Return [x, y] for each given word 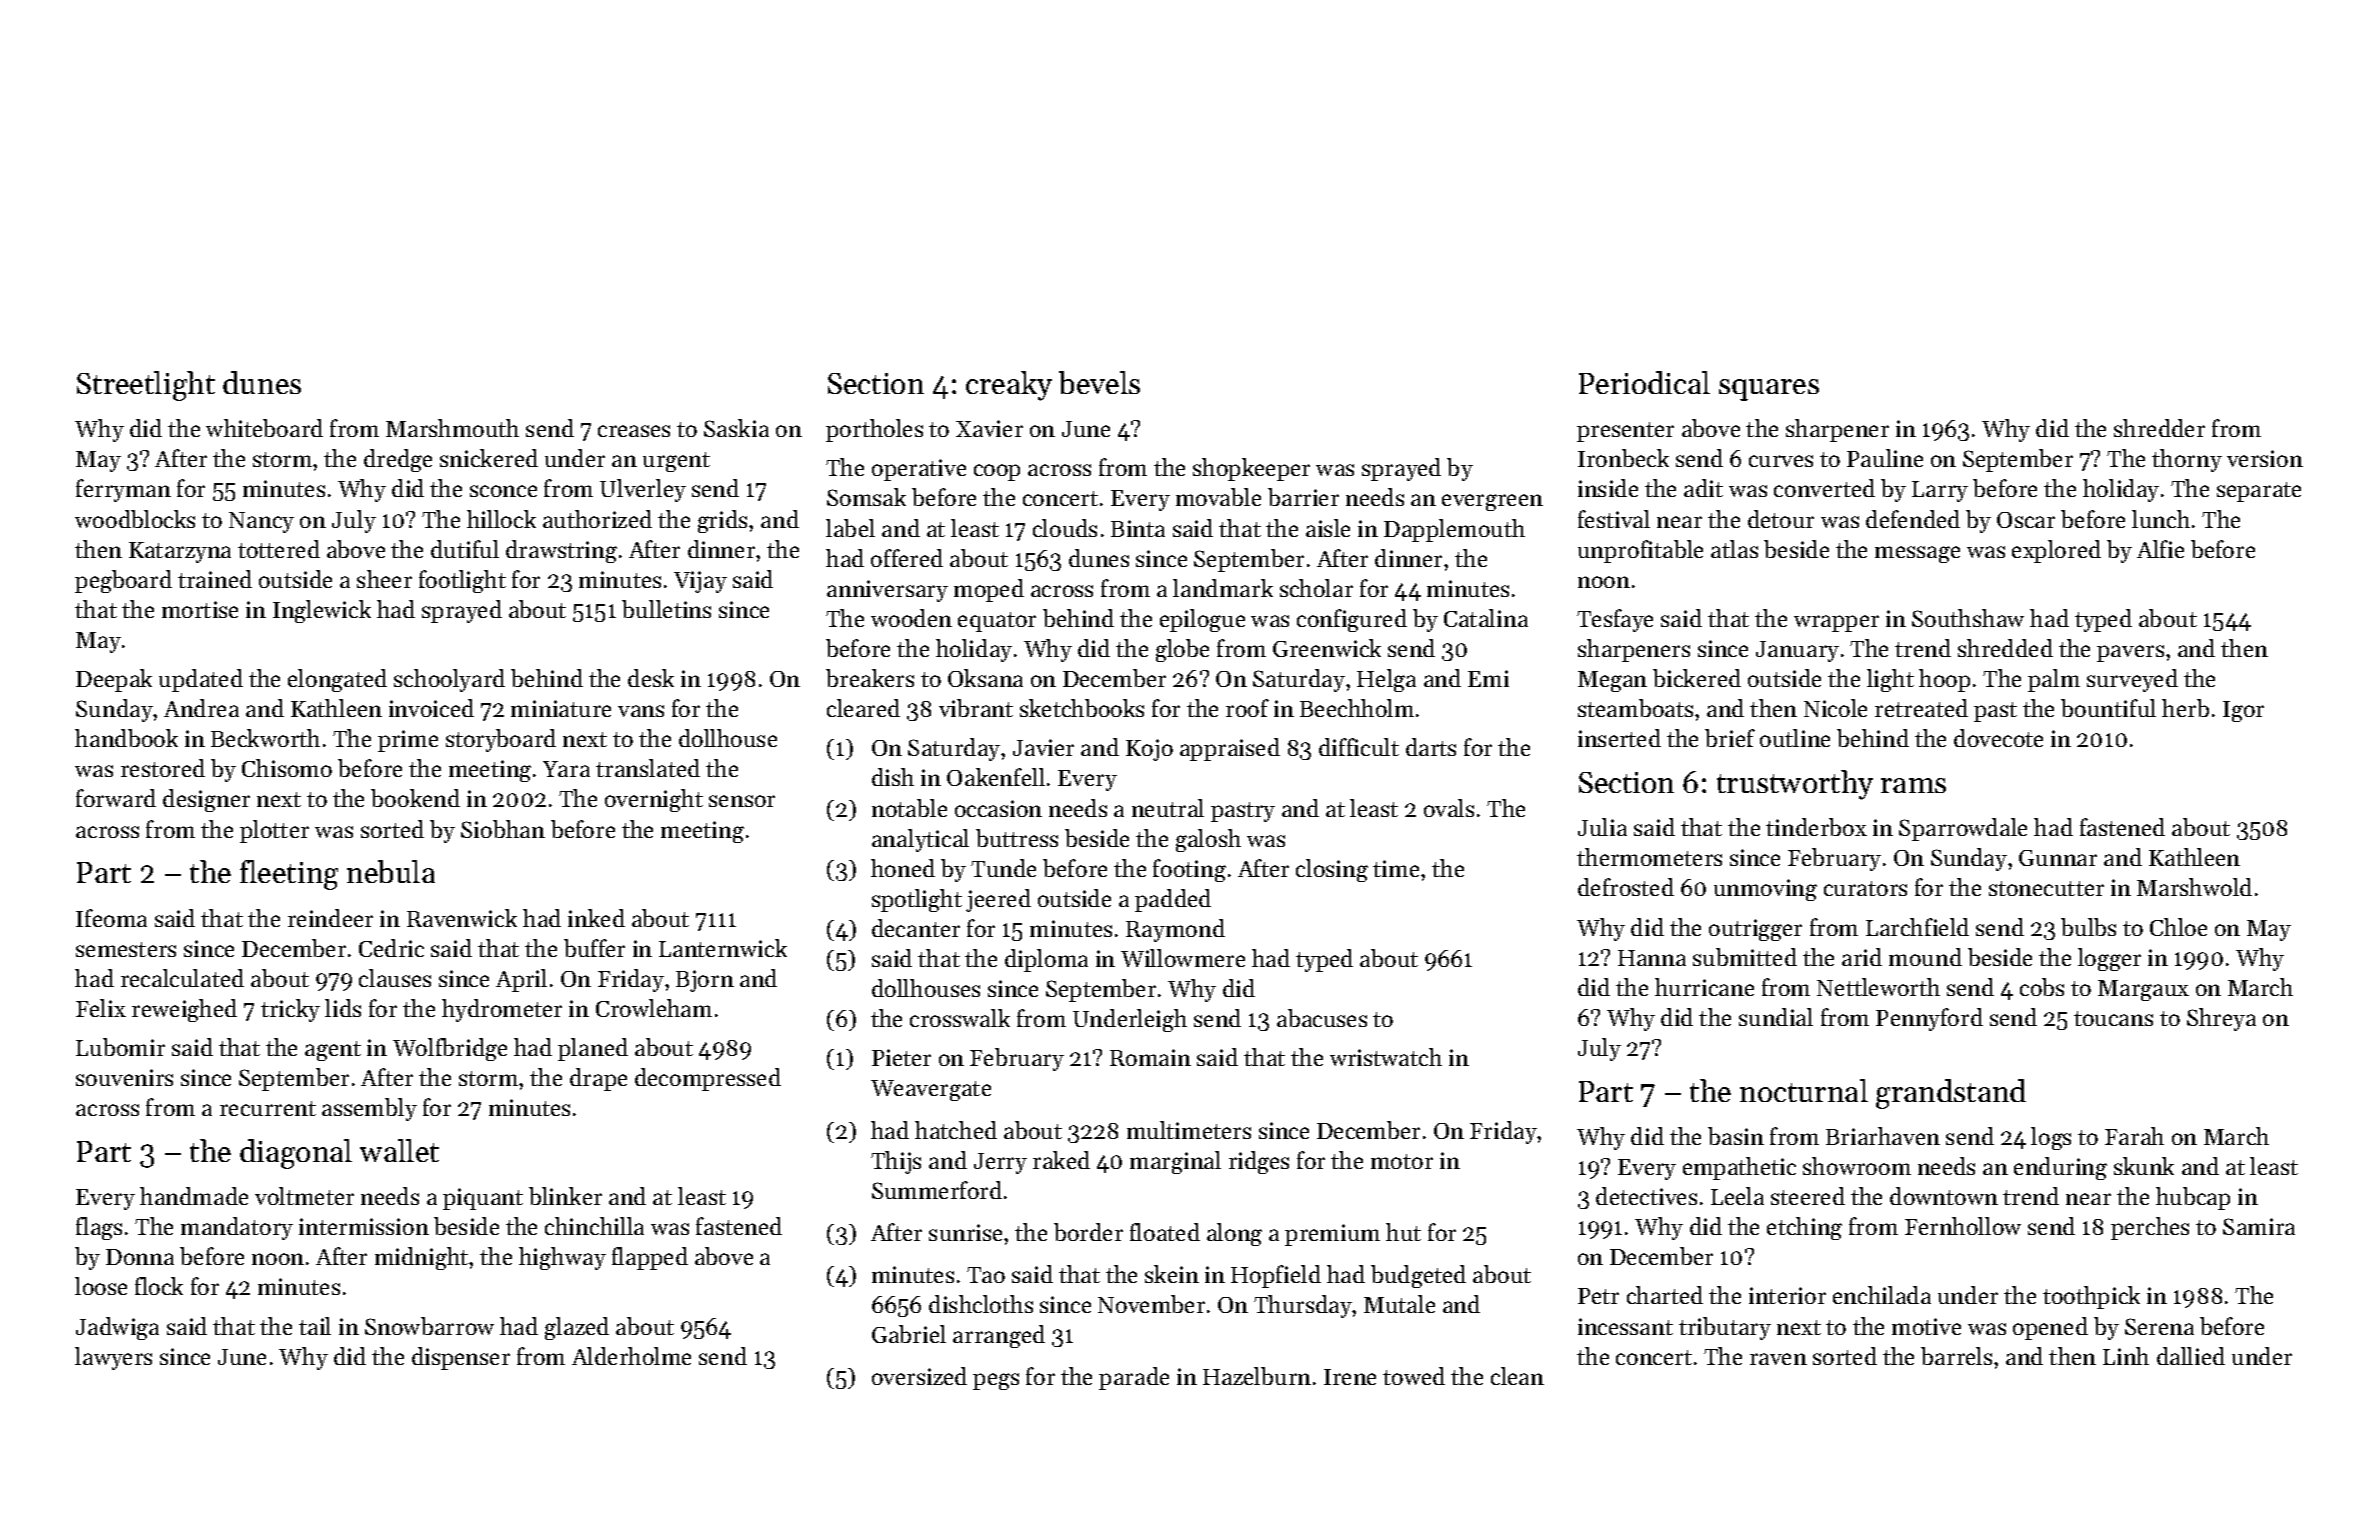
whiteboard [264, 428]
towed [1414, 1376]
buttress [1017, 838]
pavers [2130, 653]
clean [1517, 1376]
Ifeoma [111, 918]
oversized [919, 1376]
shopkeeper [1251, 469]
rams [1913, 785]
